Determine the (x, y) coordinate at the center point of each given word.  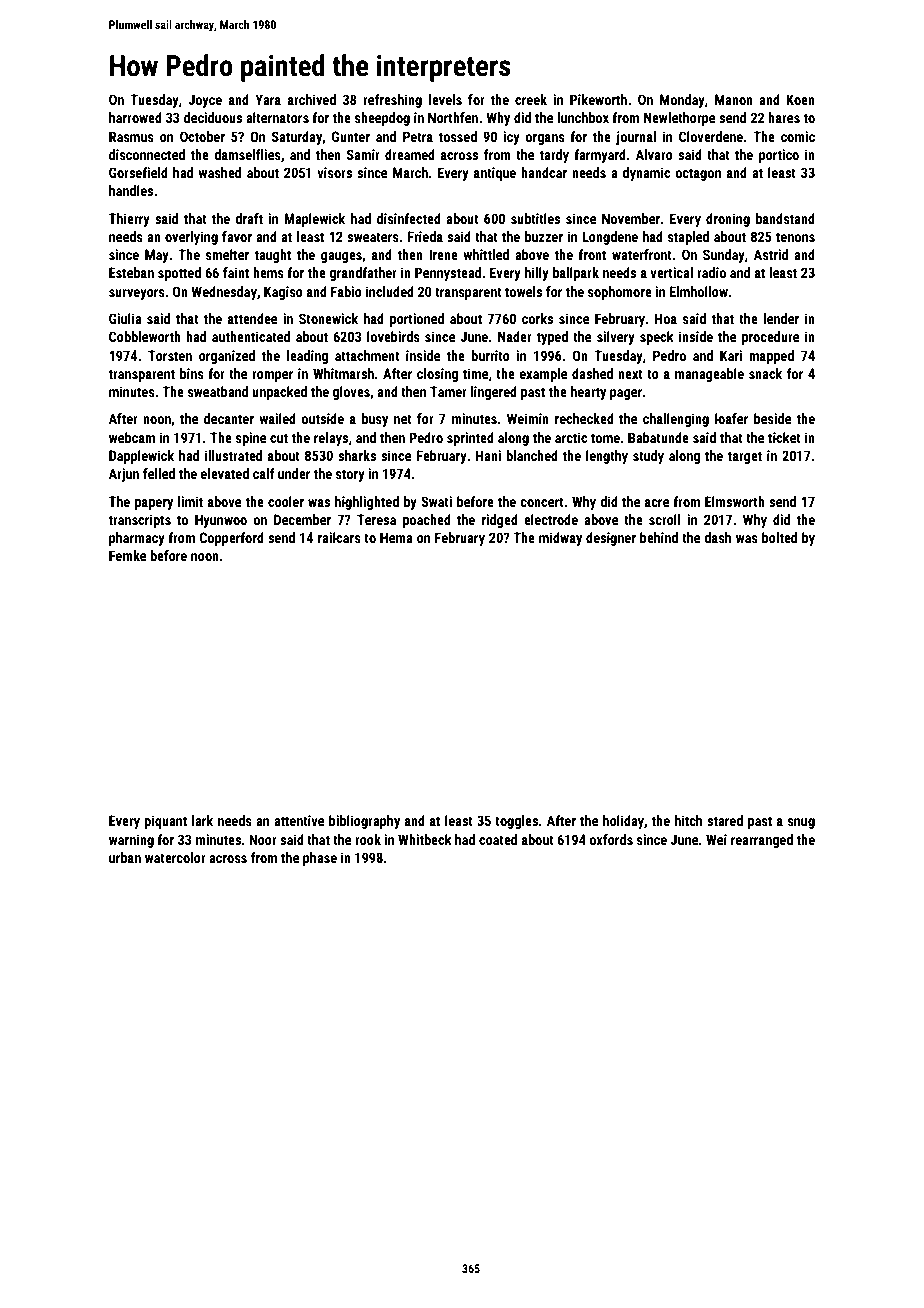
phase (320, 859)
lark (202, 820)
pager (626, 394)
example (543, 375)
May (157, 256)
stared (725, 820)
